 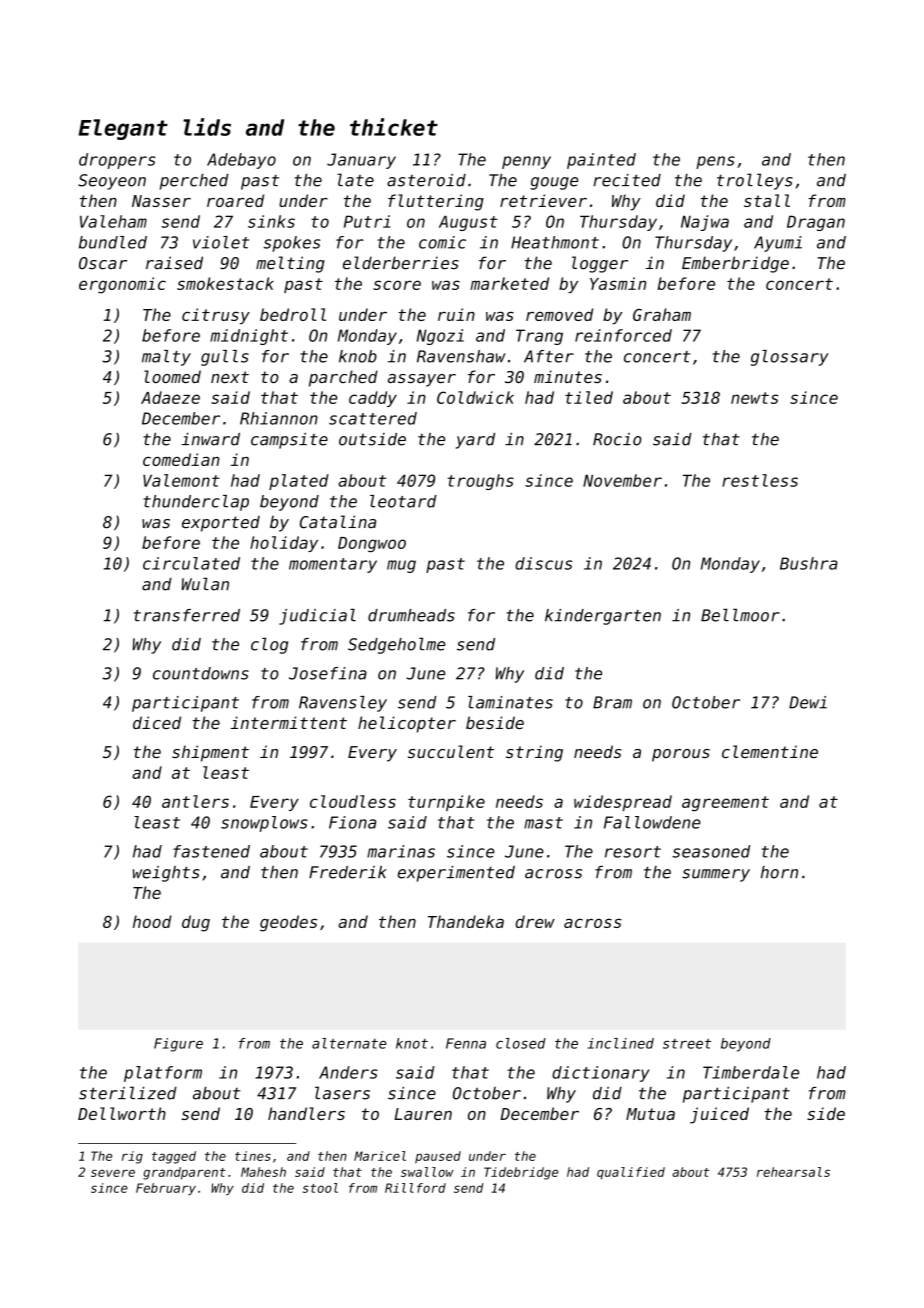 What do you see at coordinates (166, 1189) in the screenshot?
I see `February` at bounding box center [166, 1189].
